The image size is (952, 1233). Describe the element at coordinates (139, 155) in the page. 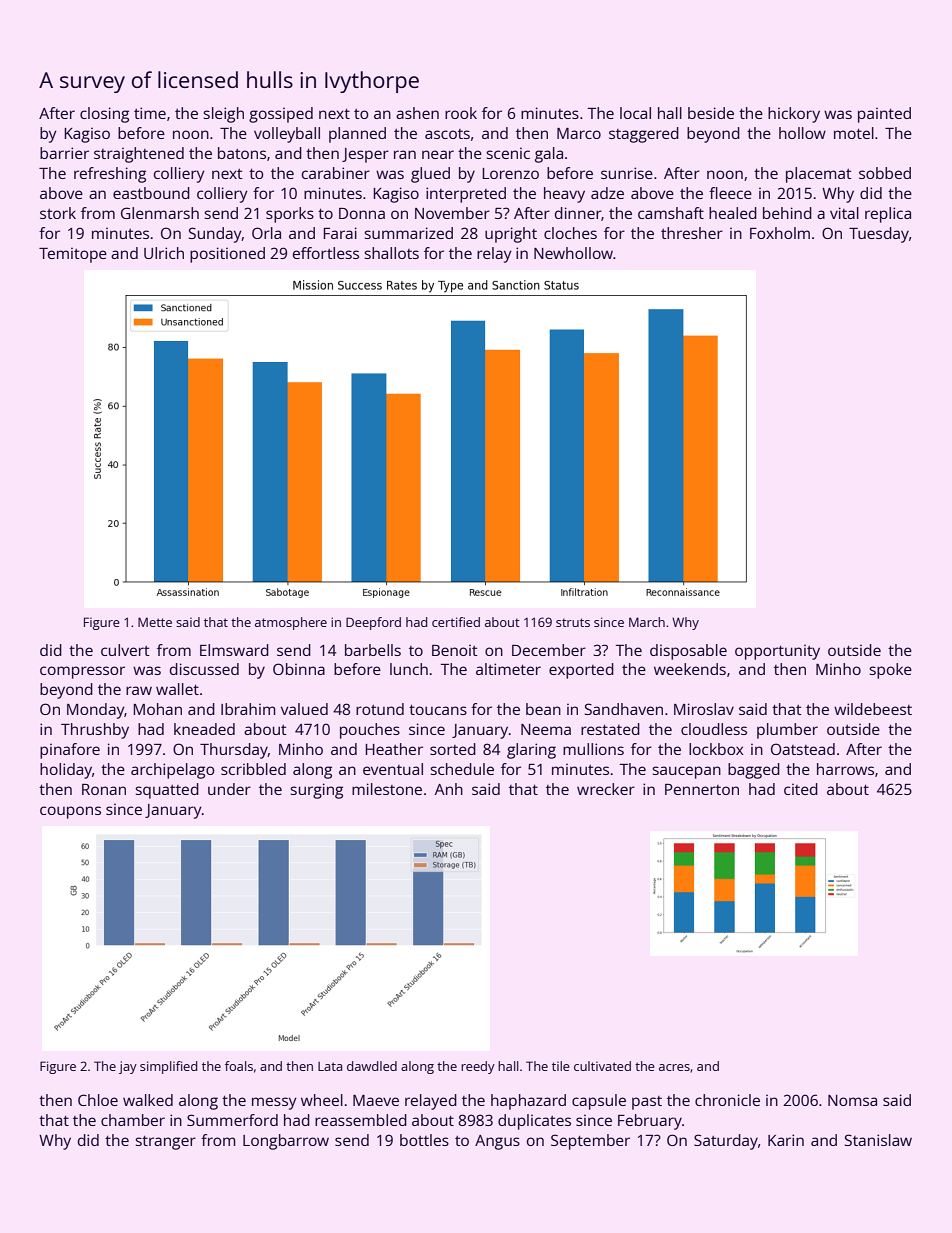

I see `straightened` at that location.
